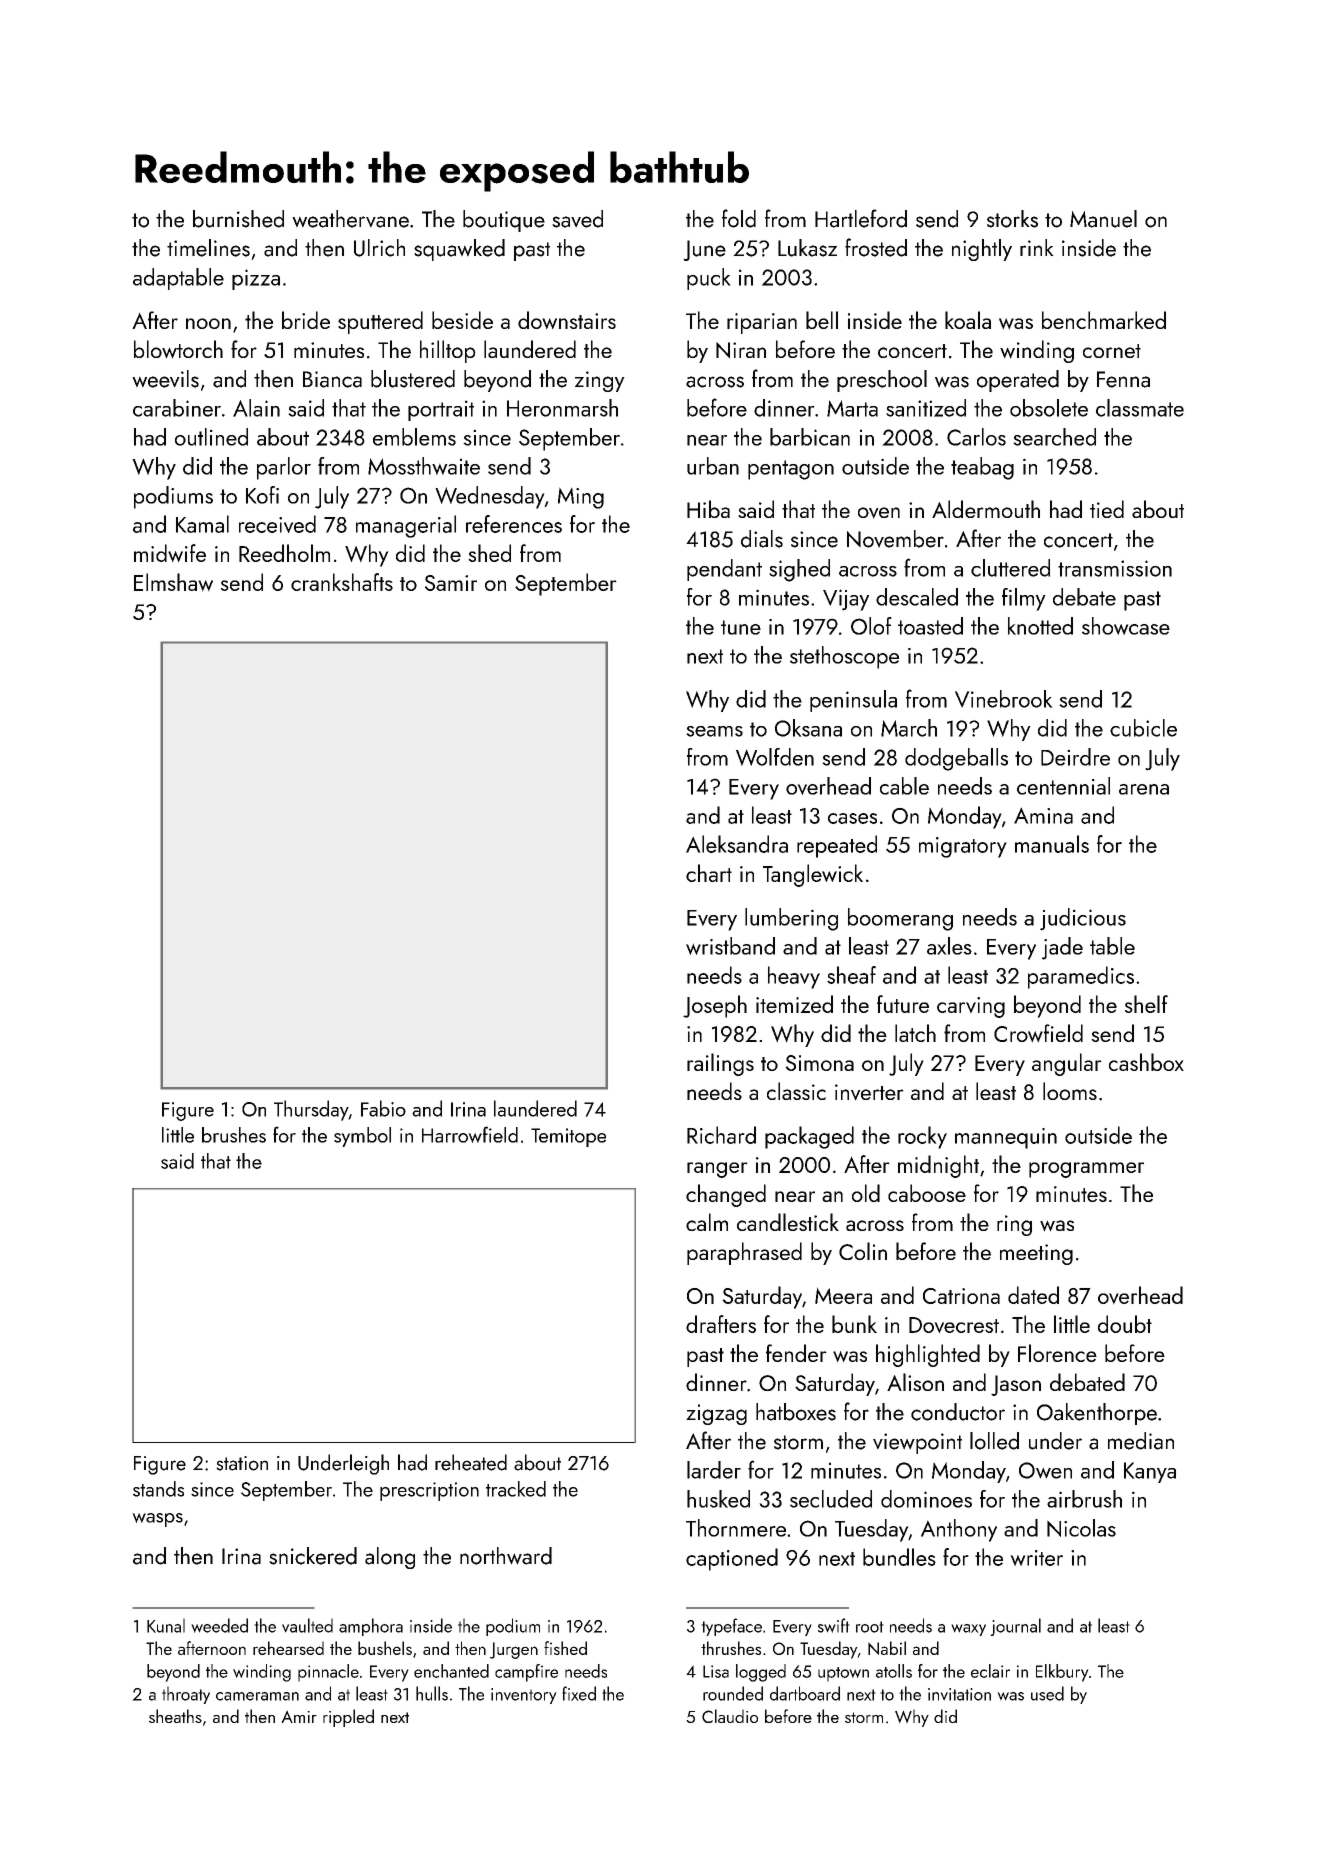 This screenshot has height=1870, width=1322. What do you see at coordinates (581, 498) in the screenshot?
I see `Ming` at bounding box center [581, 498].
